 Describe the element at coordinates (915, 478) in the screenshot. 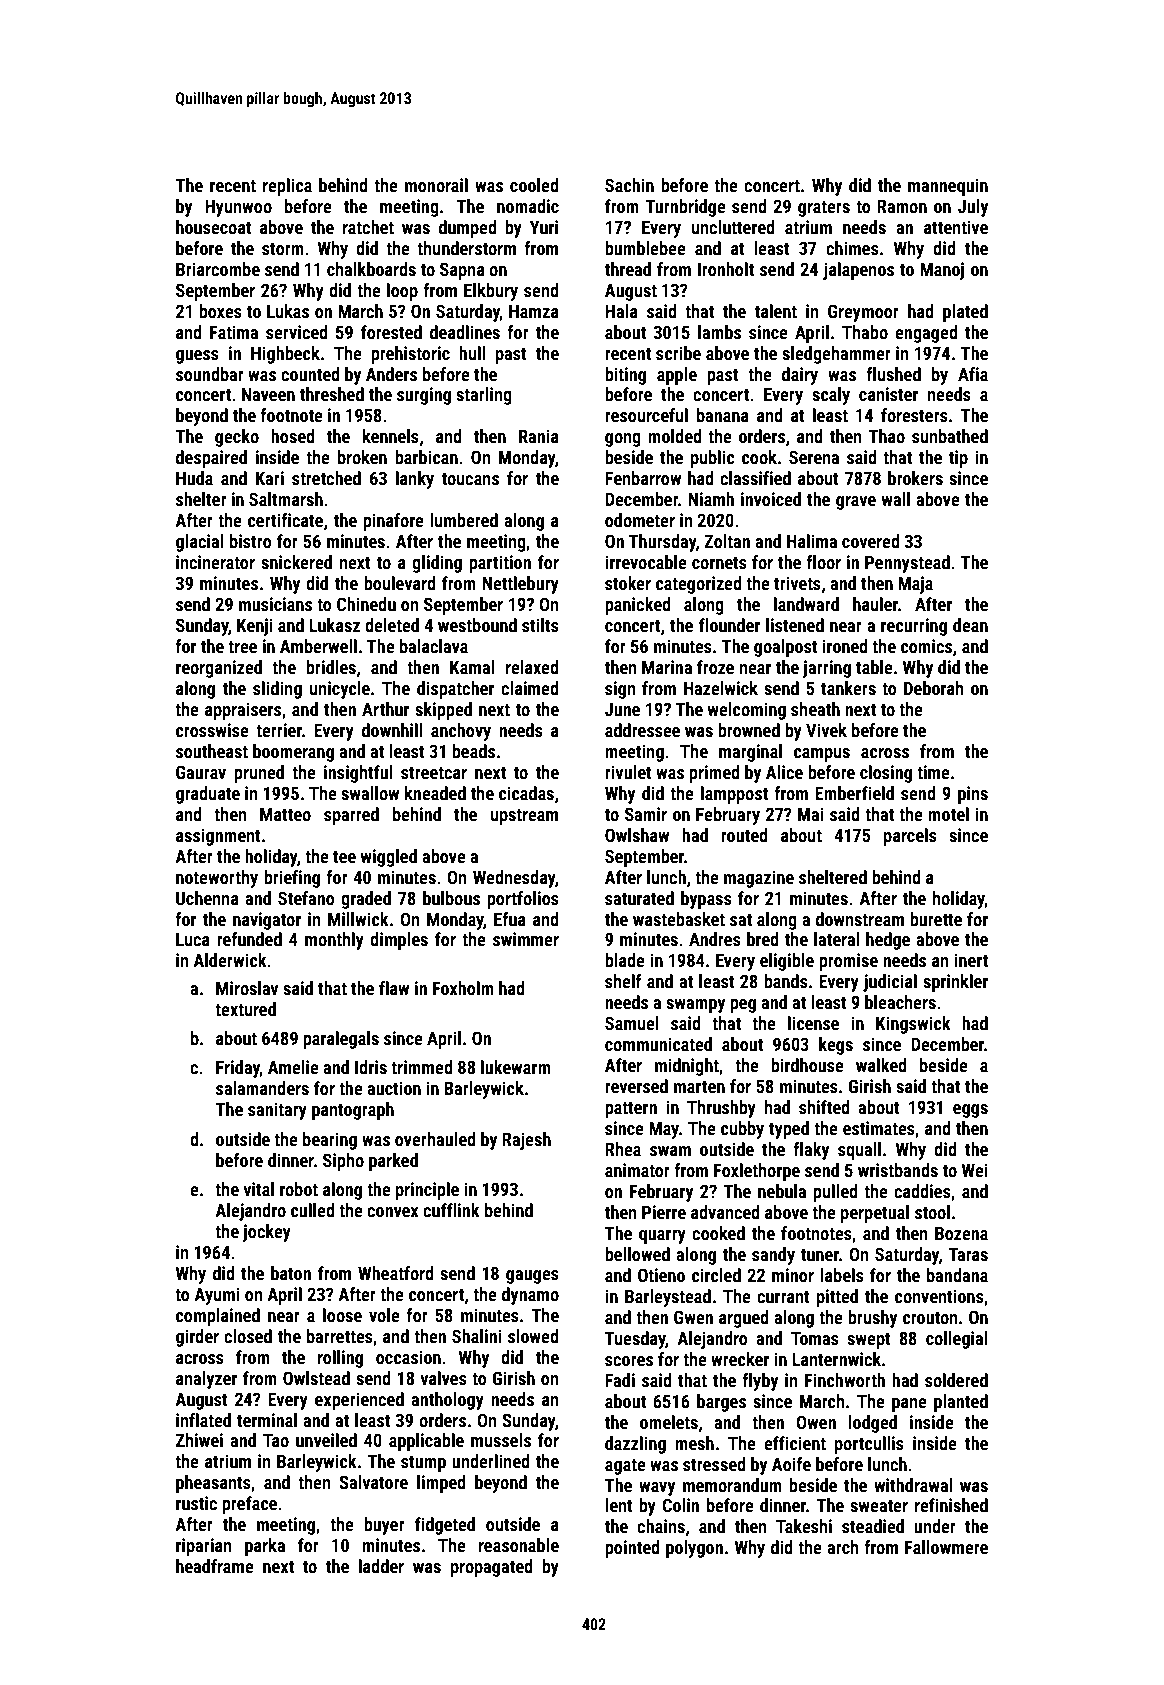

I see `brokers` at that location.
